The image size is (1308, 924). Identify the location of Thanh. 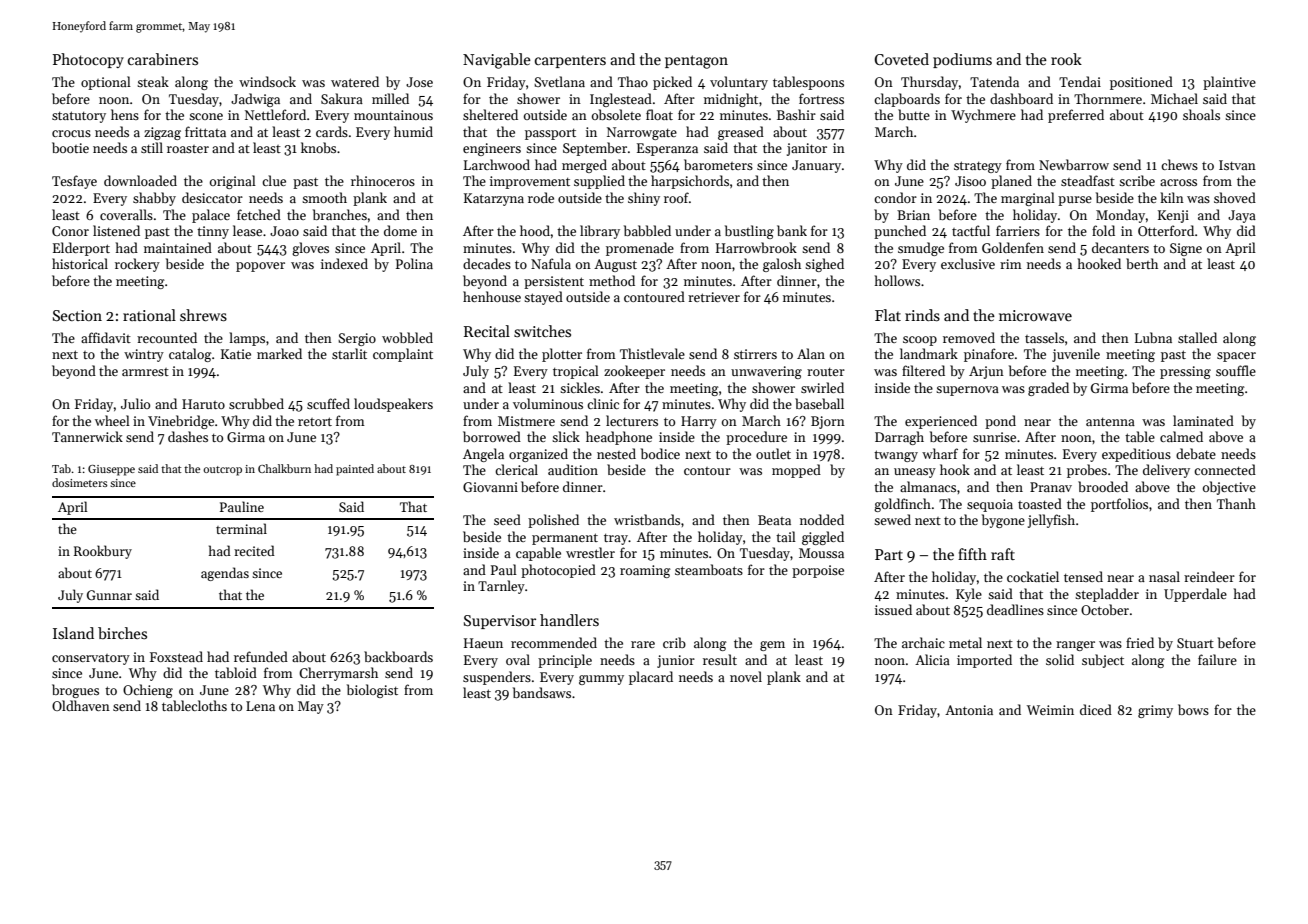
(1236, 503).
